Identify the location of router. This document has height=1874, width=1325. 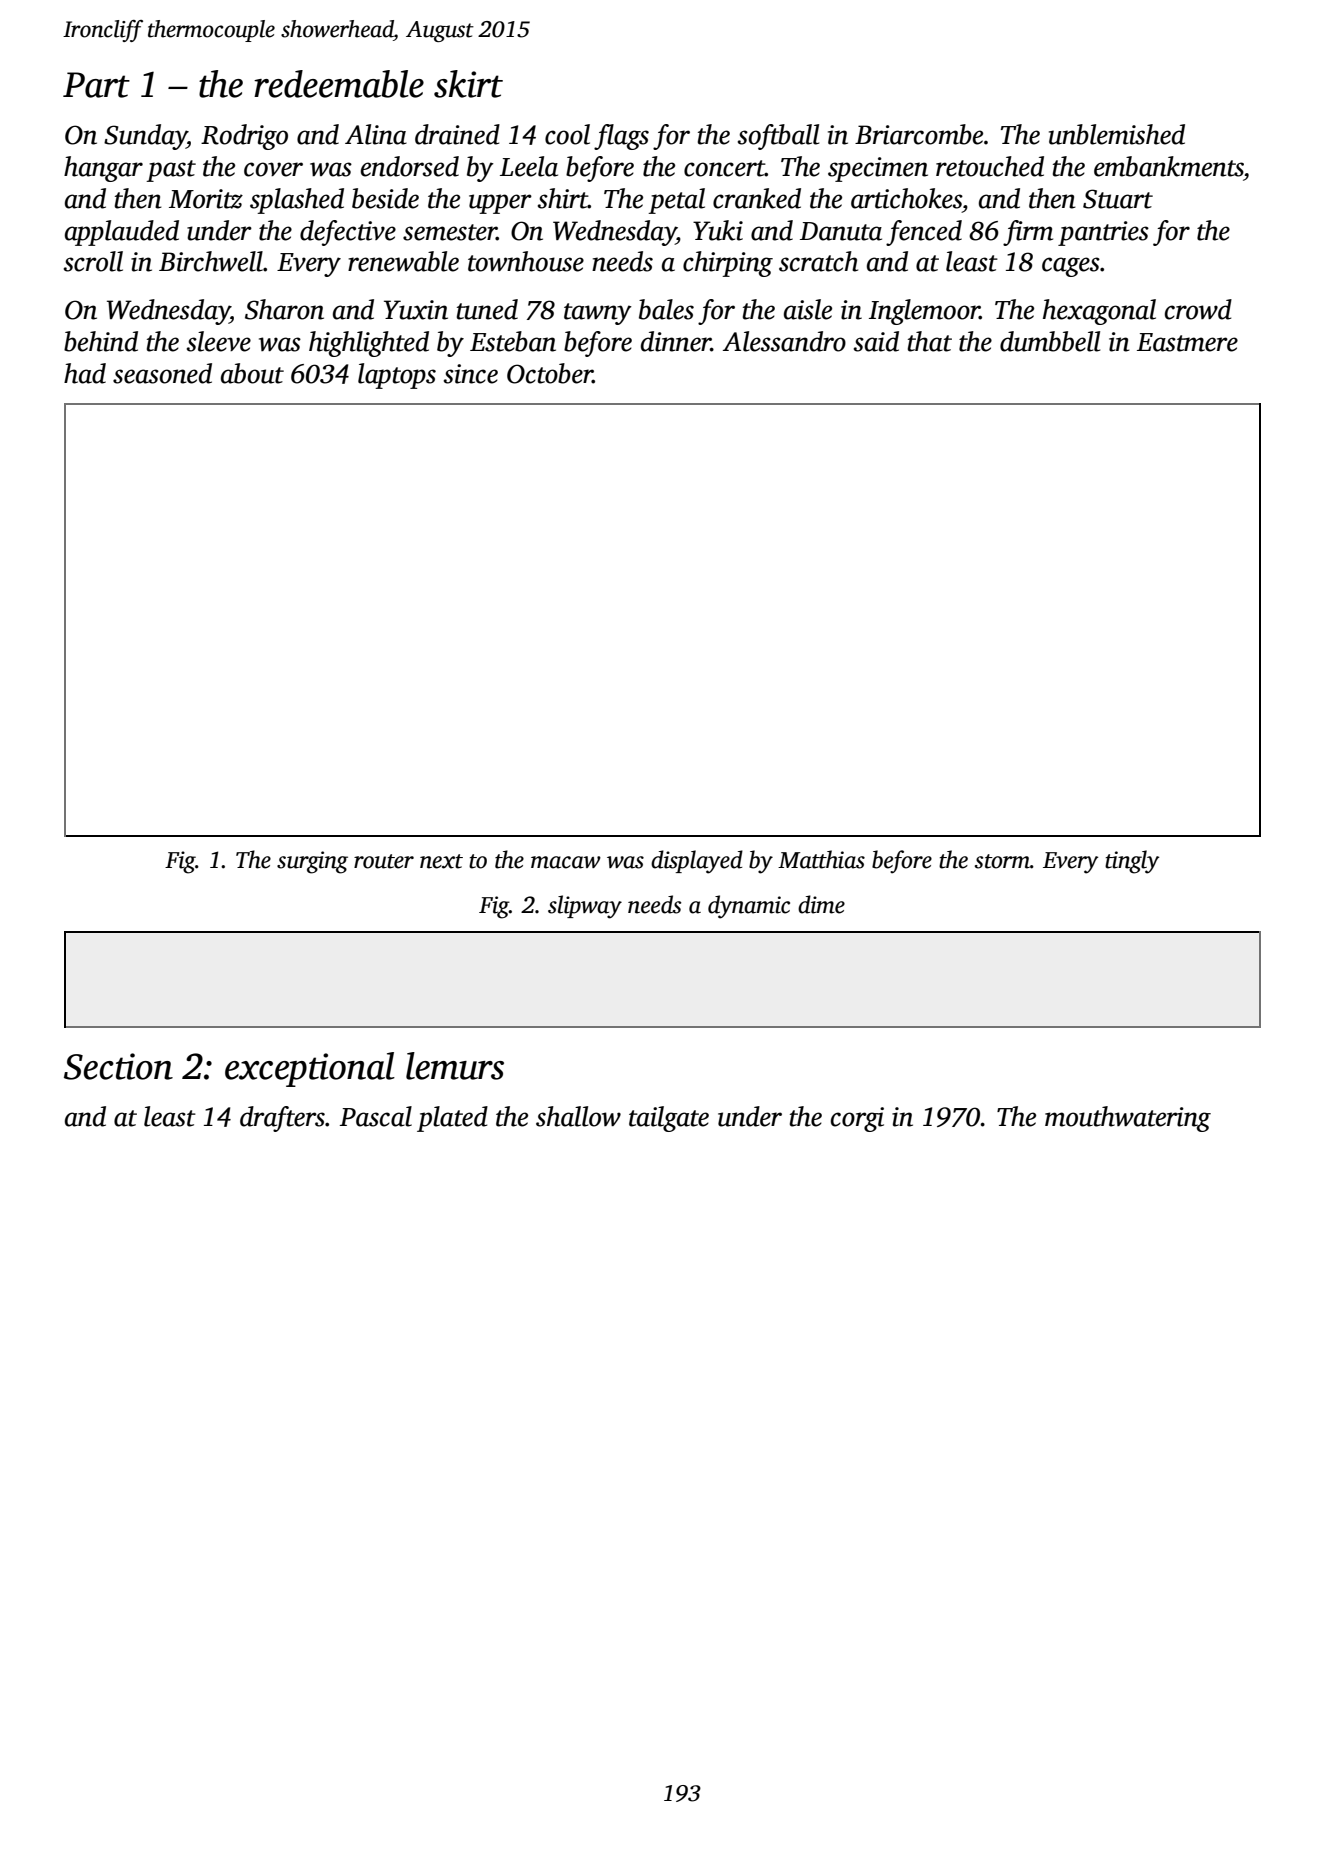
(384, 861).
